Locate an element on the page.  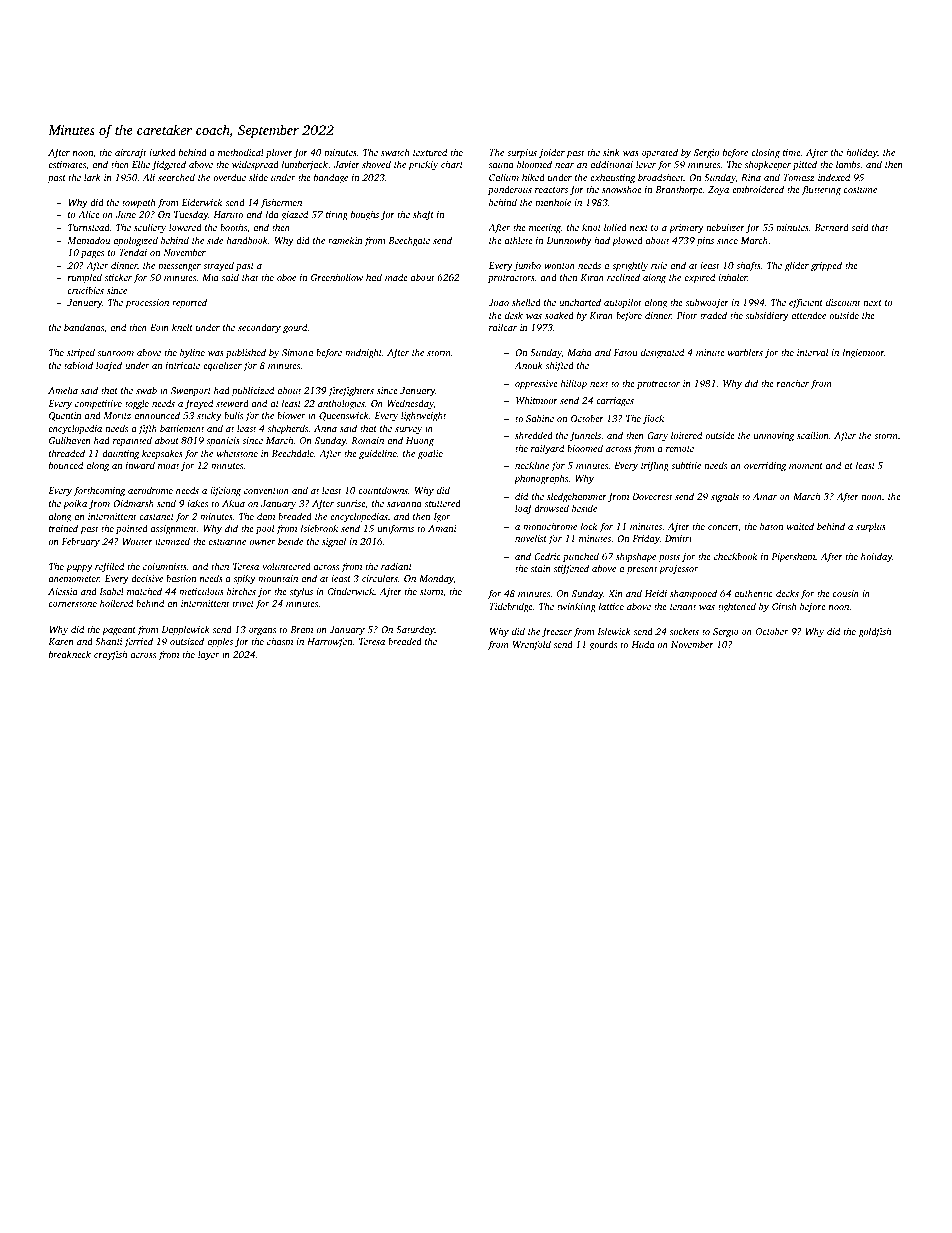
Shanti is located at coordinates (109, 641).
